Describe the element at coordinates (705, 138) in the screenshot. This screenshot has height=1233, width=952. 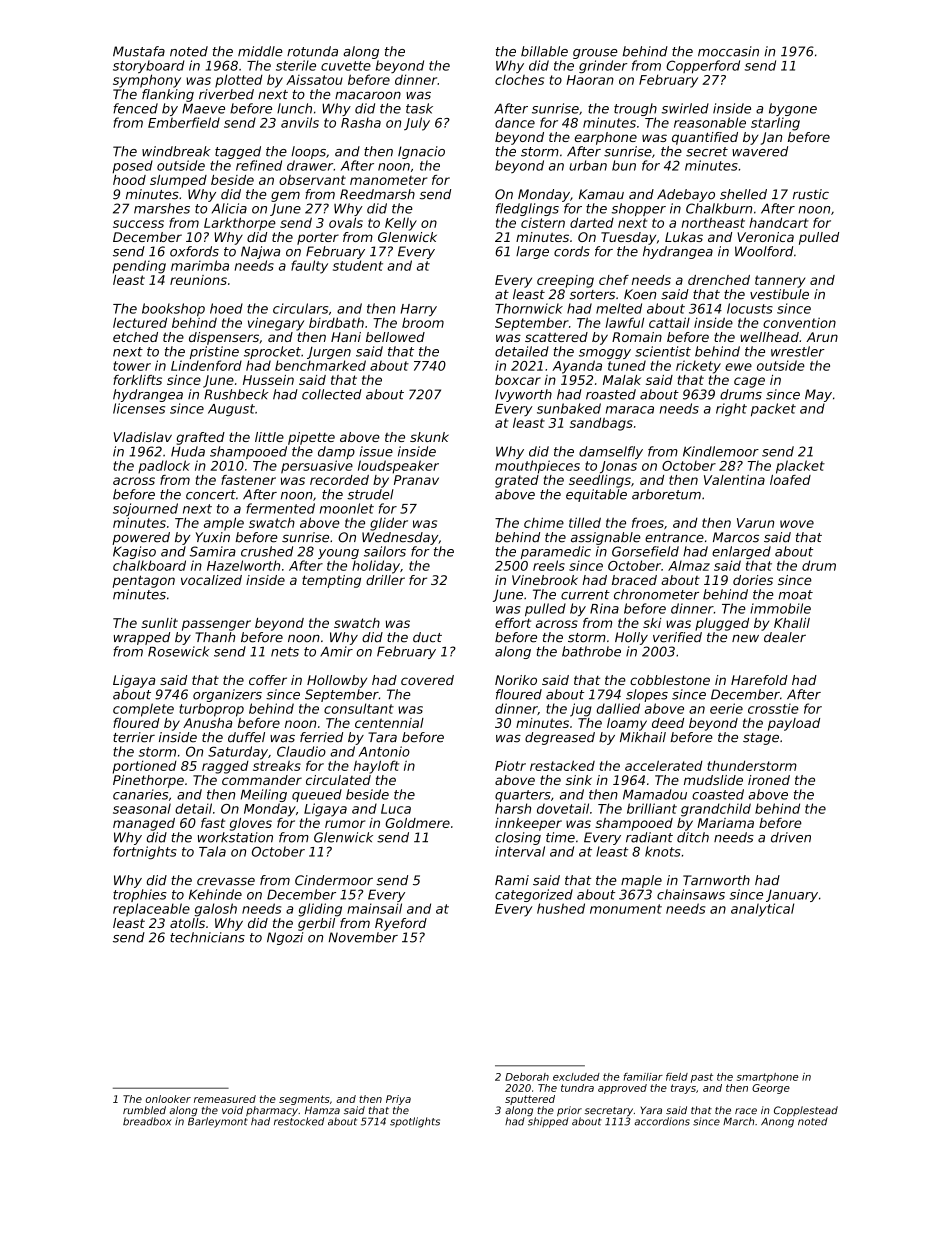
I see `quantified` at that location.
